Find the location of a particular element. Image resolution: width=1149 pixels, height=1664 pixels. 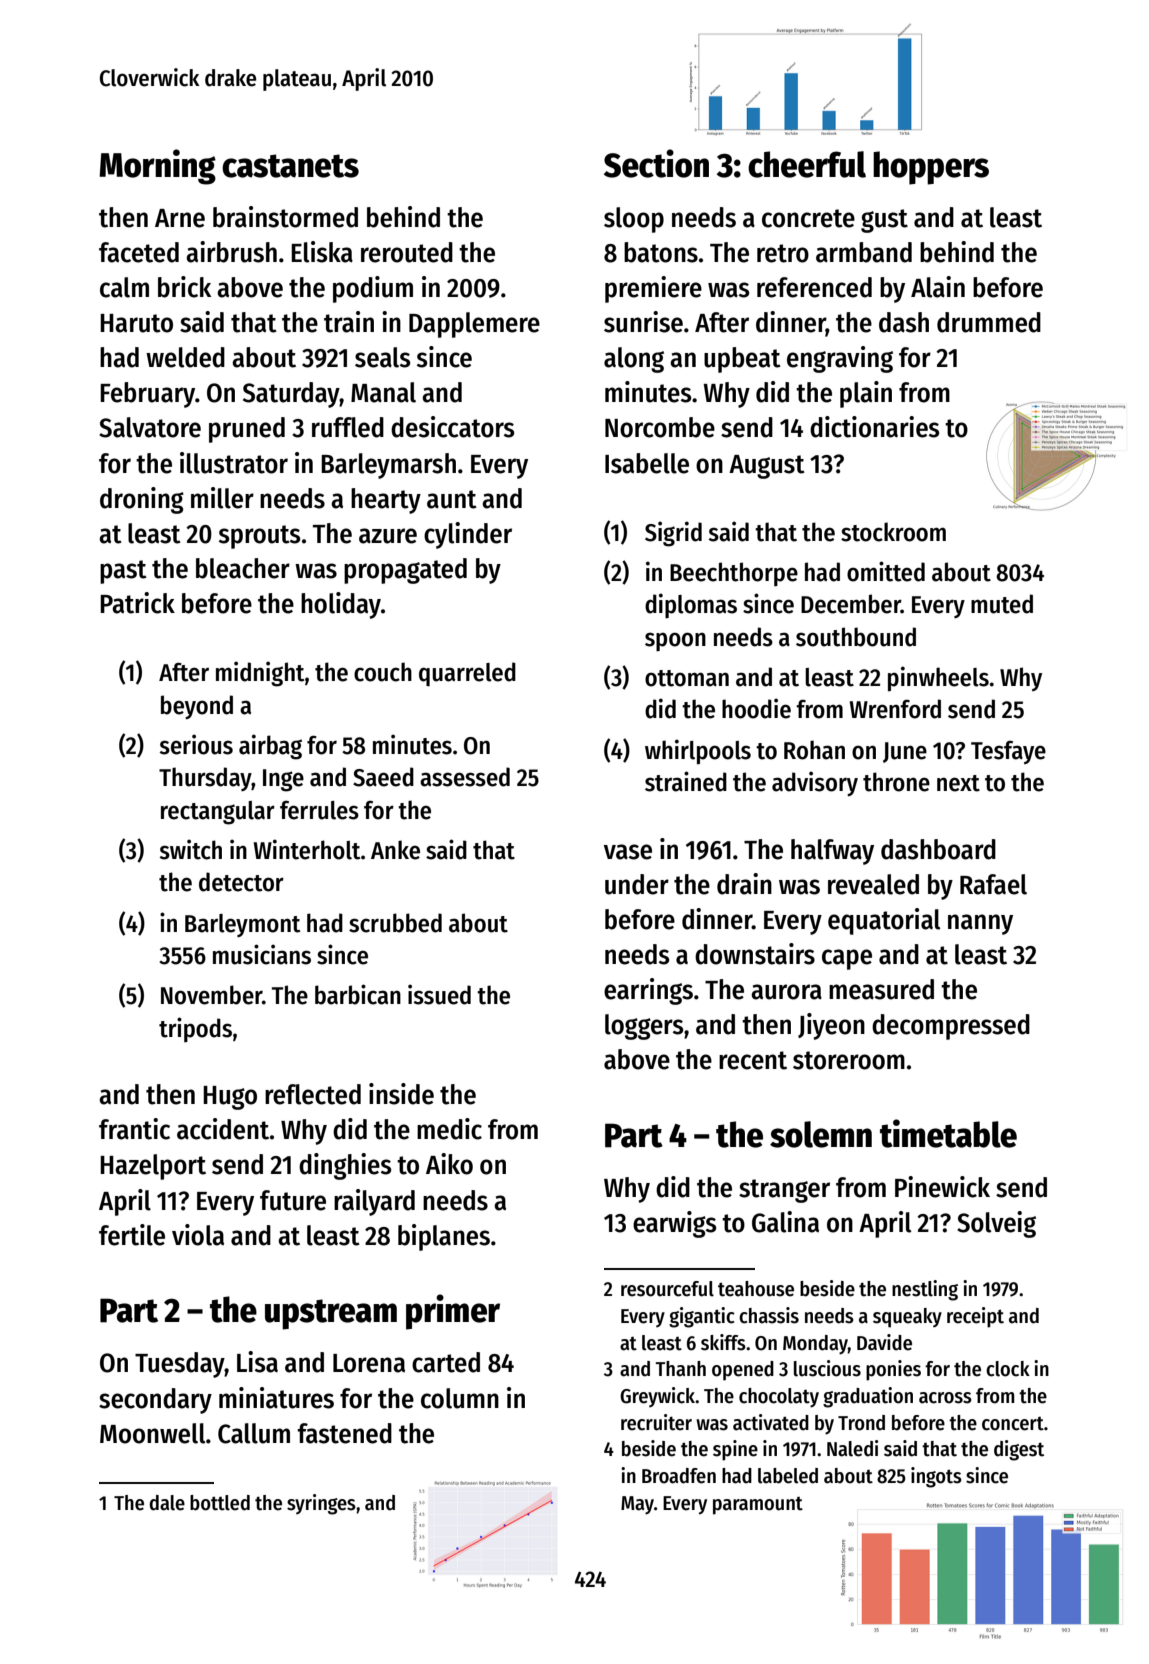

whirlpools is located at coordinates (698, 752).
